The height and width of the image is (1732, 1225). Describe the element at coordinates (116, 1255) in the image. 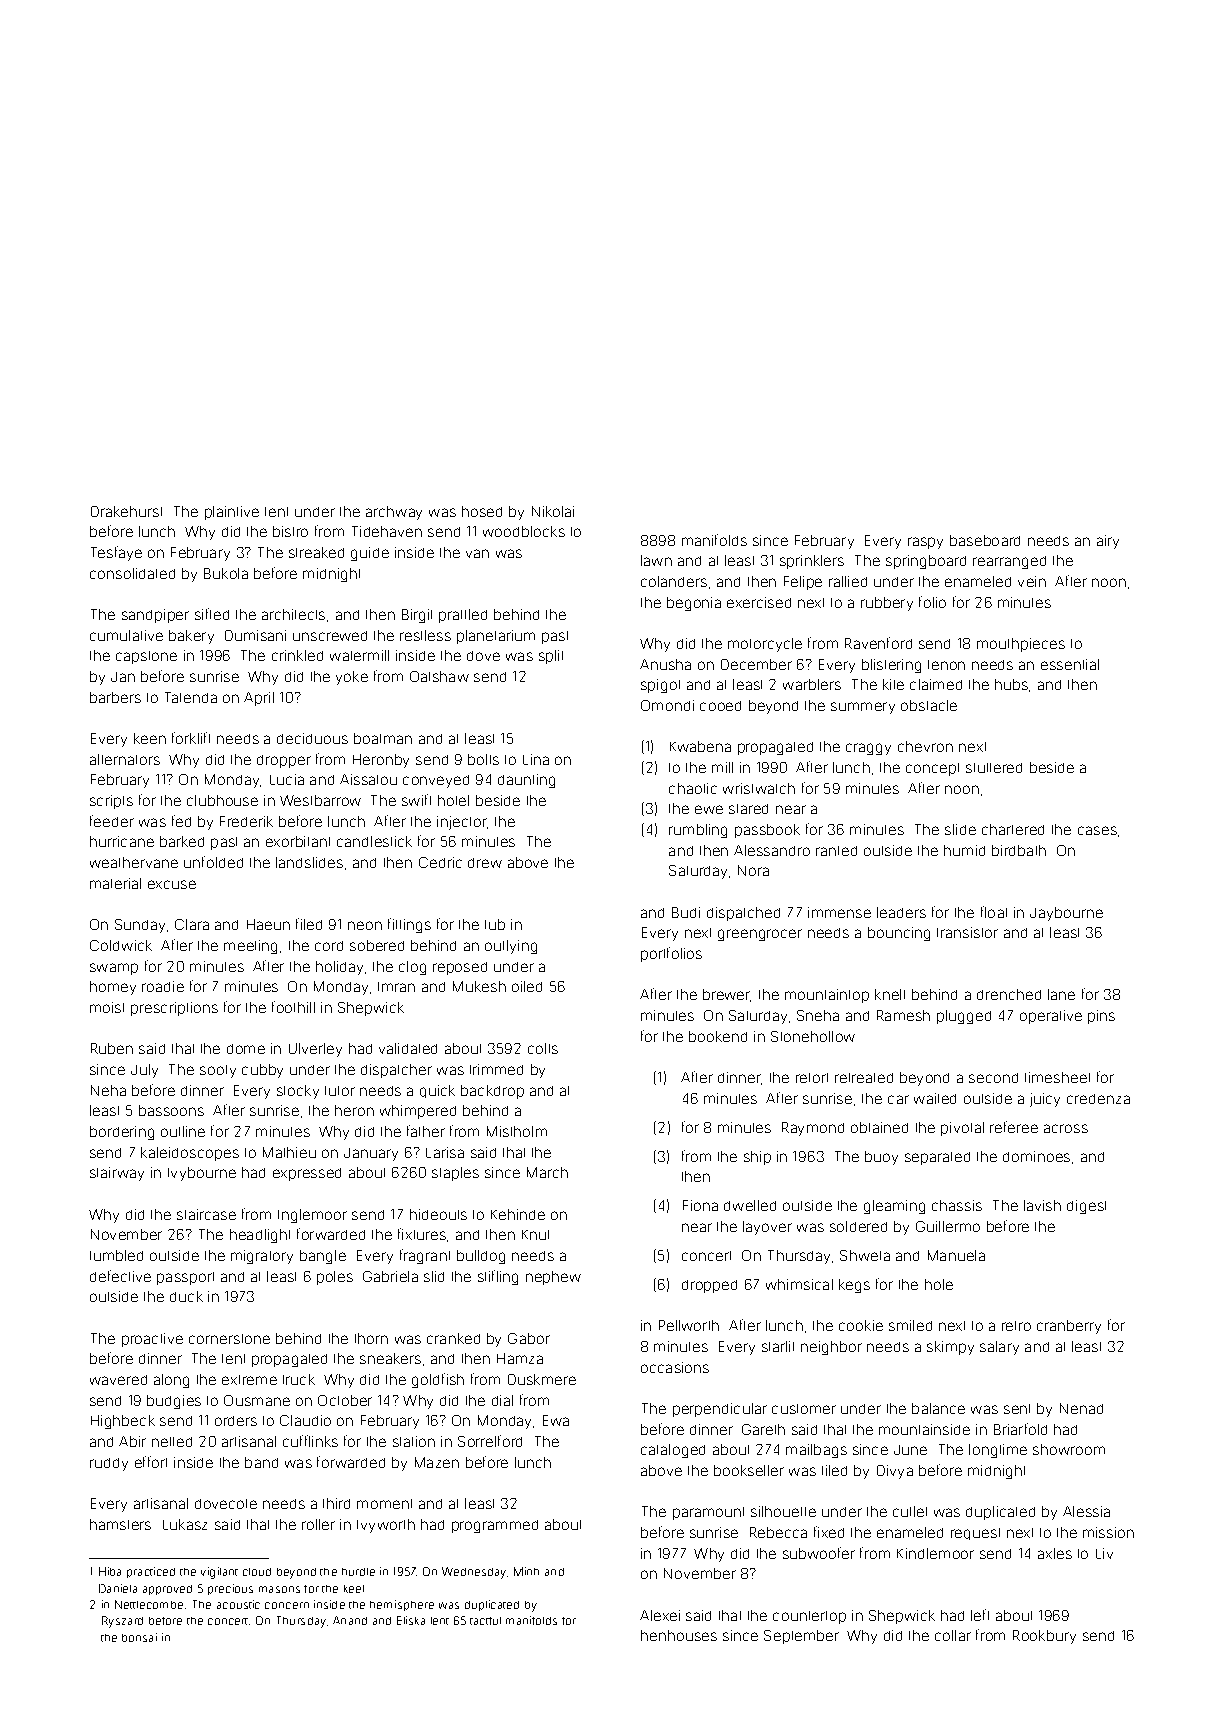

I see `tumbled` at that location.
